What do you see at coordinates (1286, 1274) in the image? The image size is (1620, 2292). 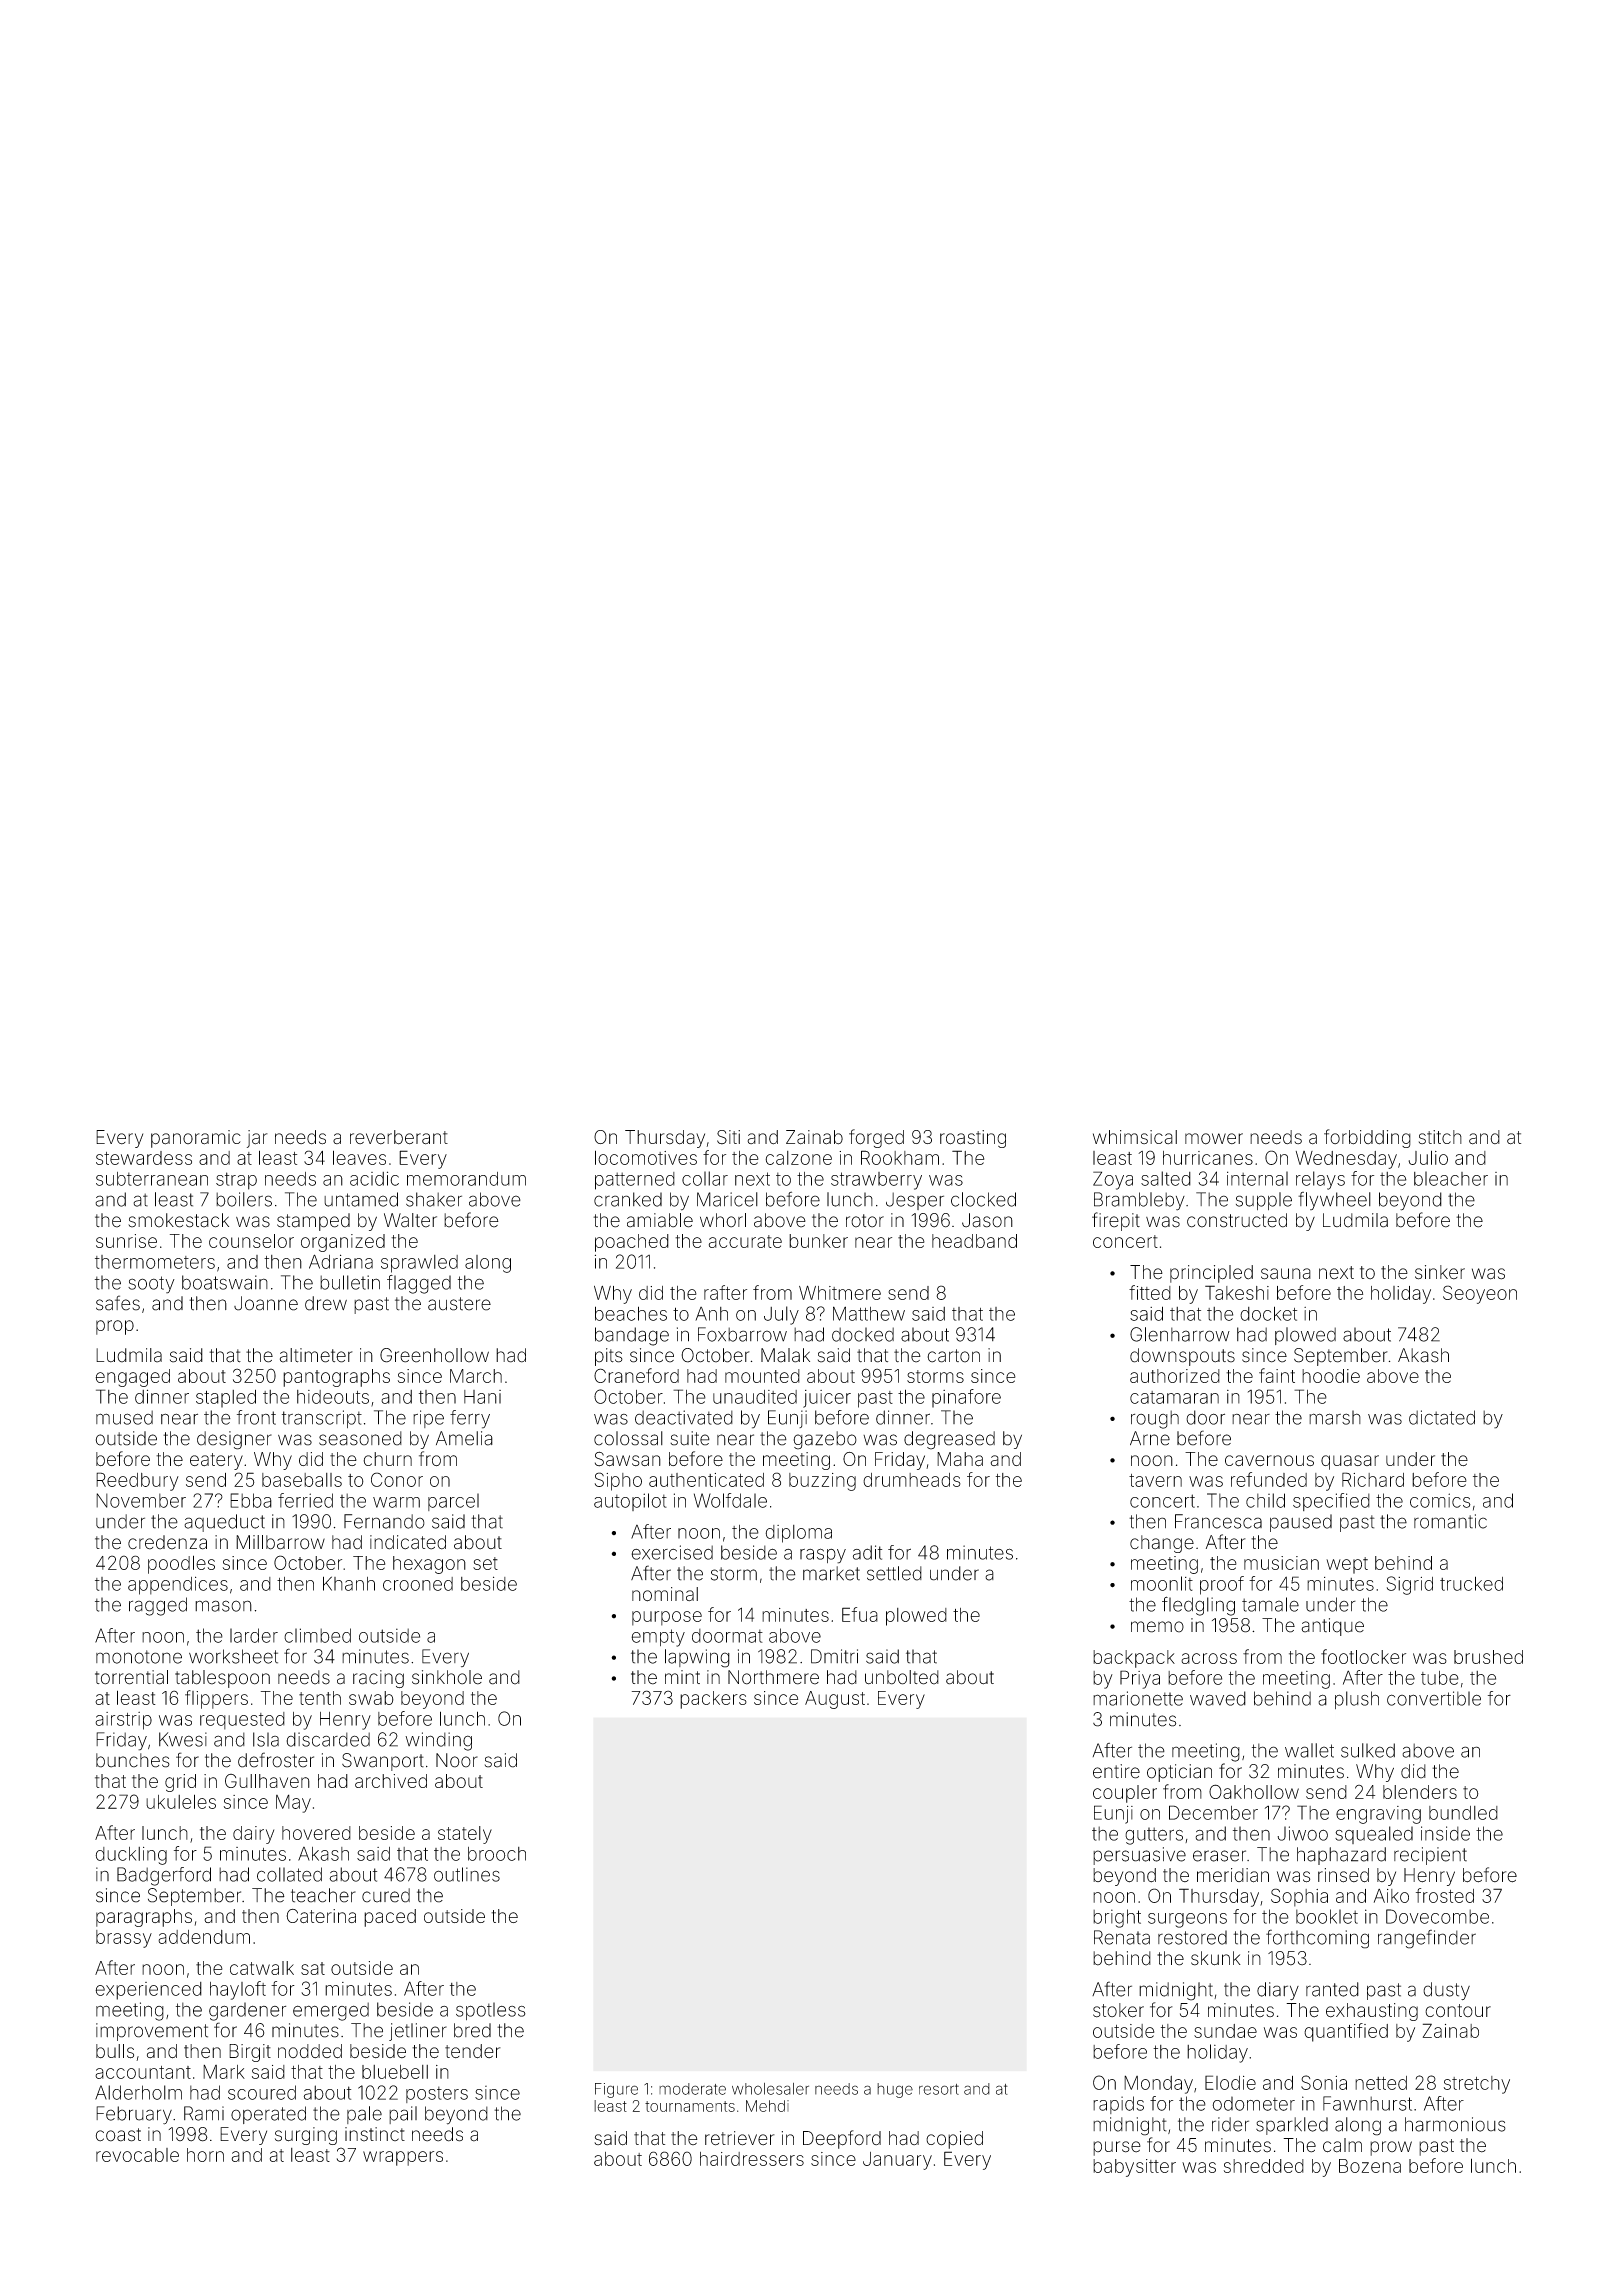 I see `sauna` at bounding box center [1286, 1274].
